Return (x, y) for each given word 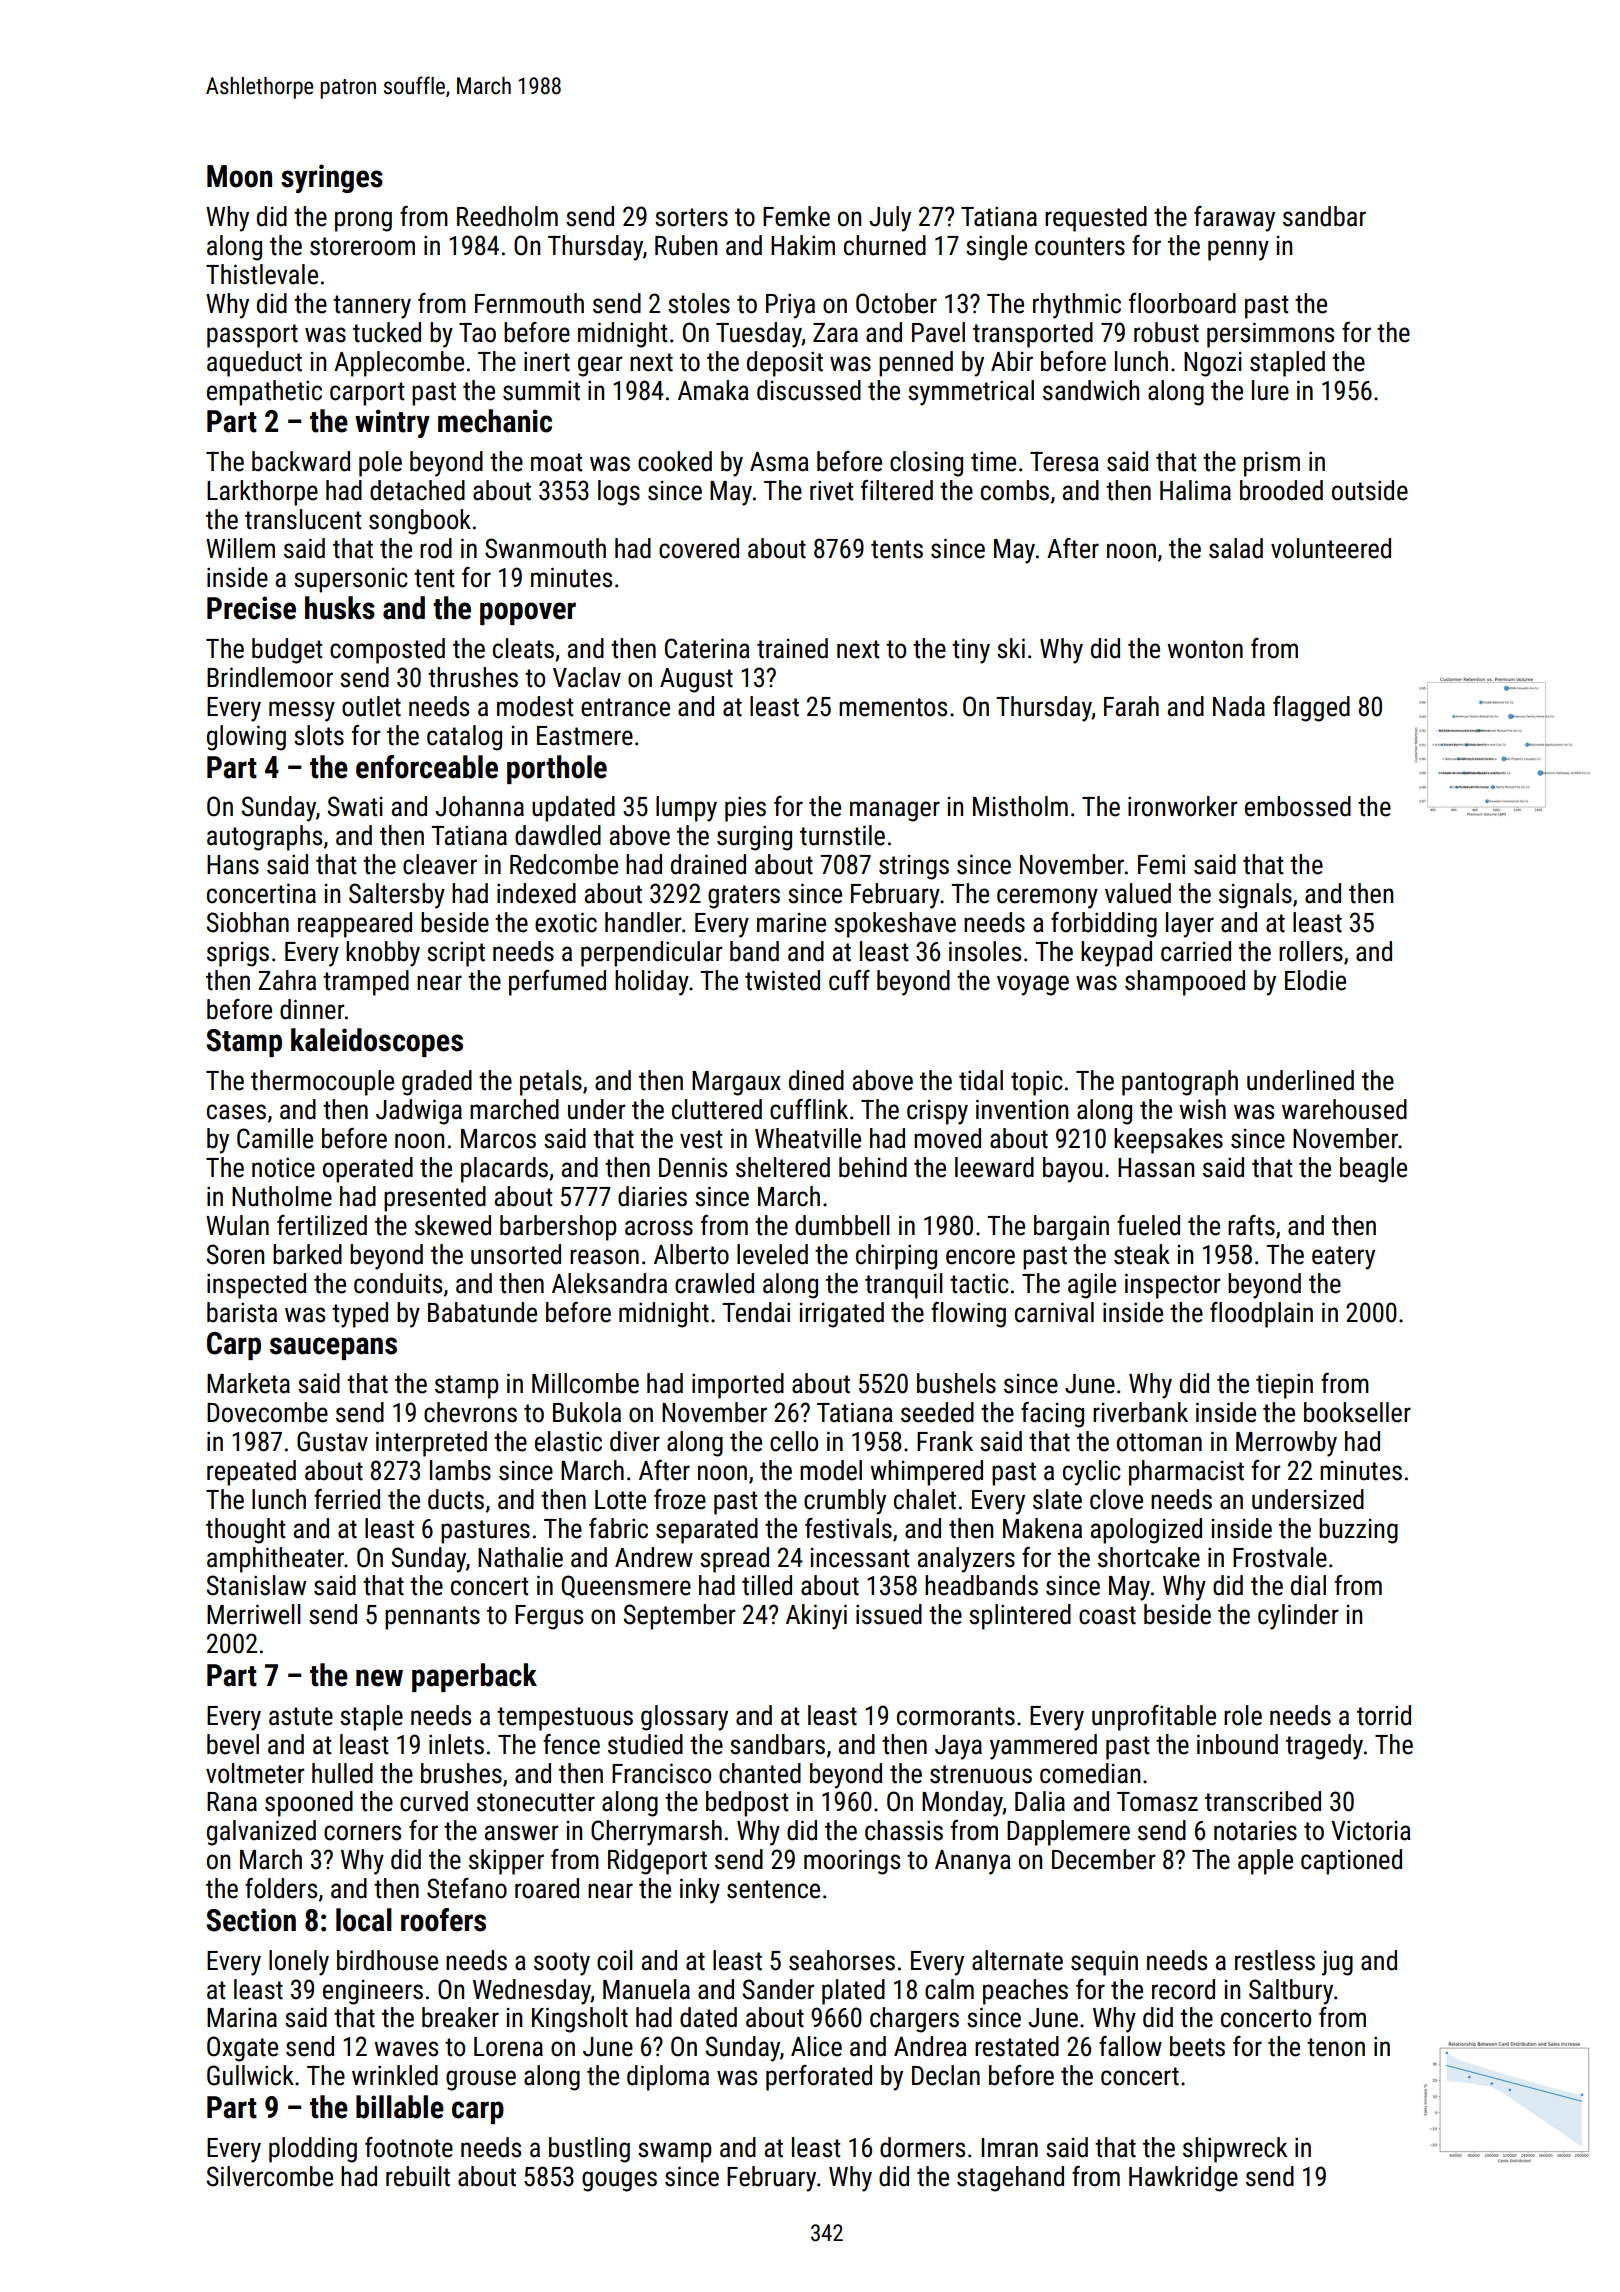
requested (1096, 219)
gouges (619, 2181)
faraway (1234, 219)
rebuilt (418, 2176)
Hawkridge (1183, 2179)
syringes (332, 178)
